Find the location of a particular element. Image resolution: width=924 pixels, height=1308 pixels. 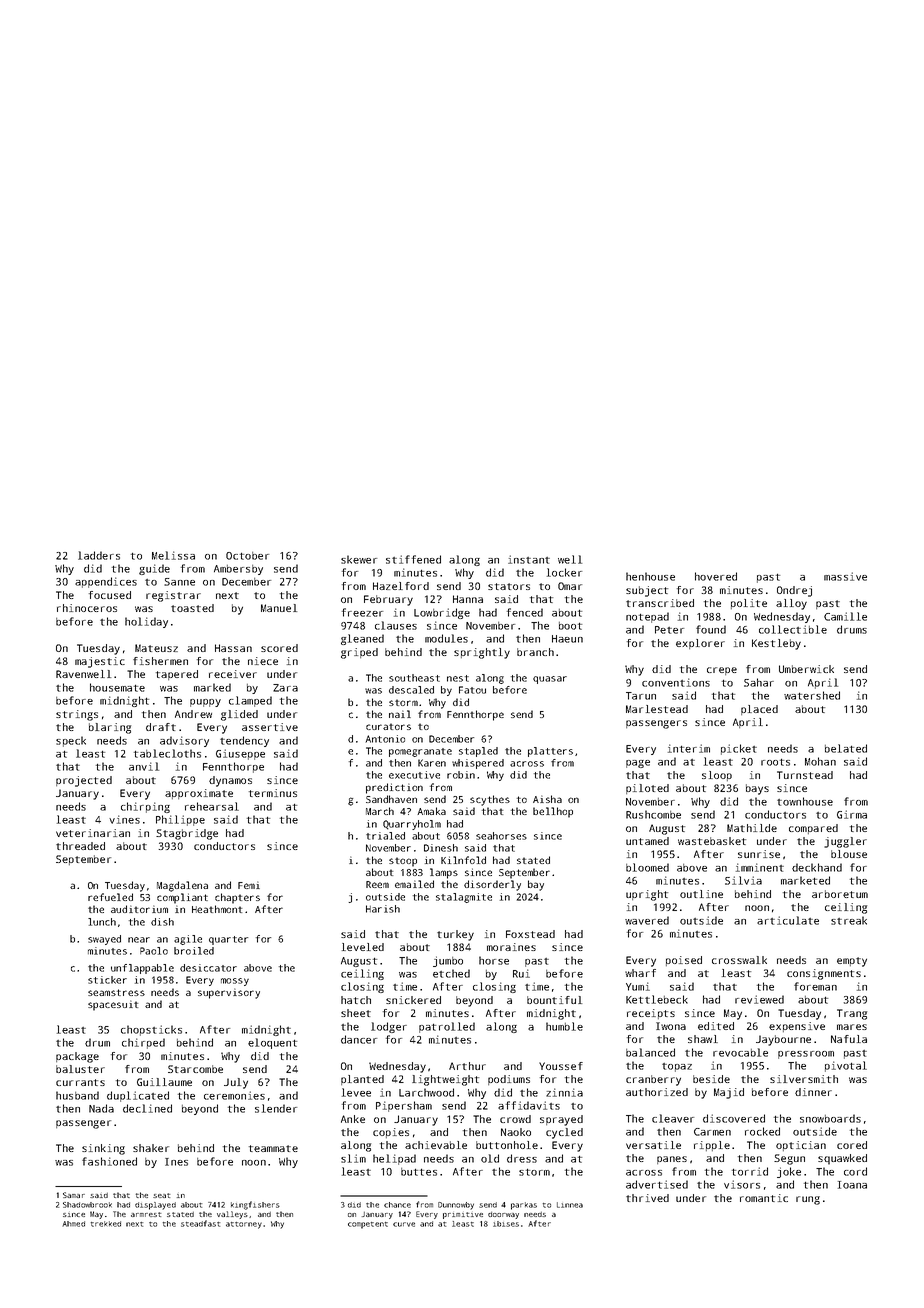

ladders is located at coordinates (99, 555).
